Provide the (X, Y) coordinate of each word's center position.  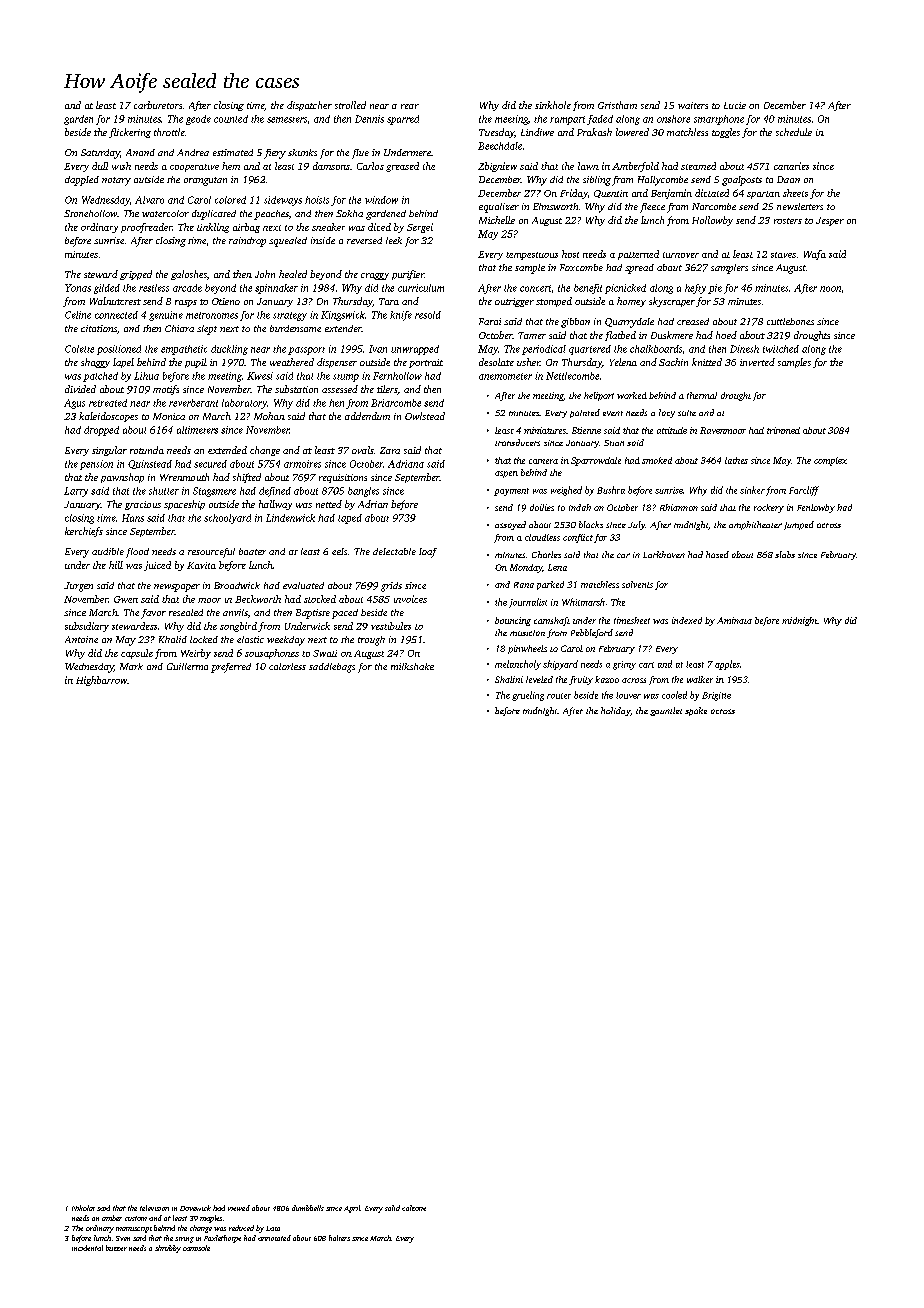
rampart (567, 120)
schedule (794, 132)
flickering (130, 133)
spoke (696, 711)
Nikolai (83, 1208)
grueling (528, 696)
